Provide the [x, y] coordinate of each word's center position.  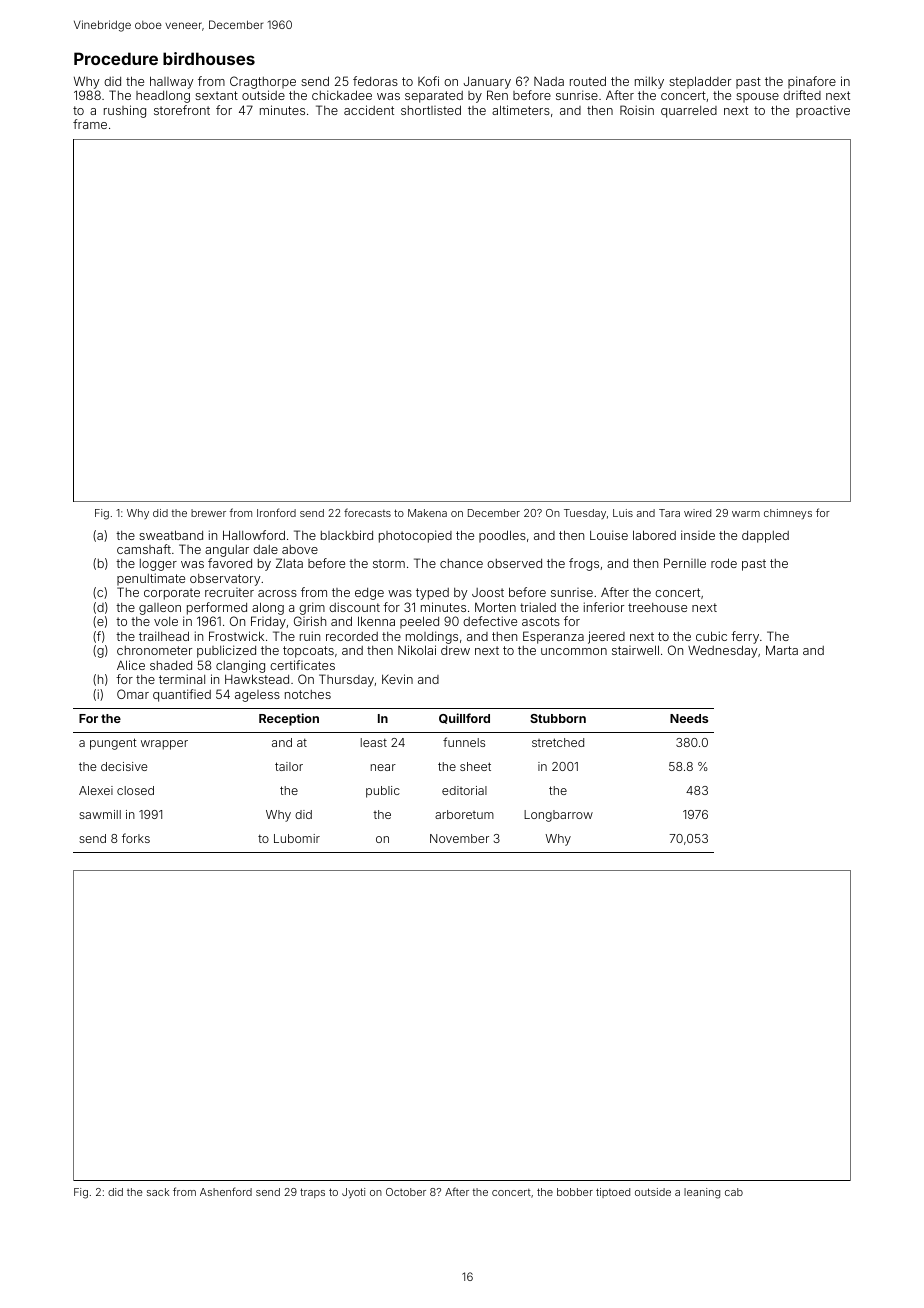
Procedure [116, 58]
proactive [823, 111]
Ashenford [226, 1191]
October [406, 1192]
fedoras [375, 81]
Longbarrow [558, 816]
